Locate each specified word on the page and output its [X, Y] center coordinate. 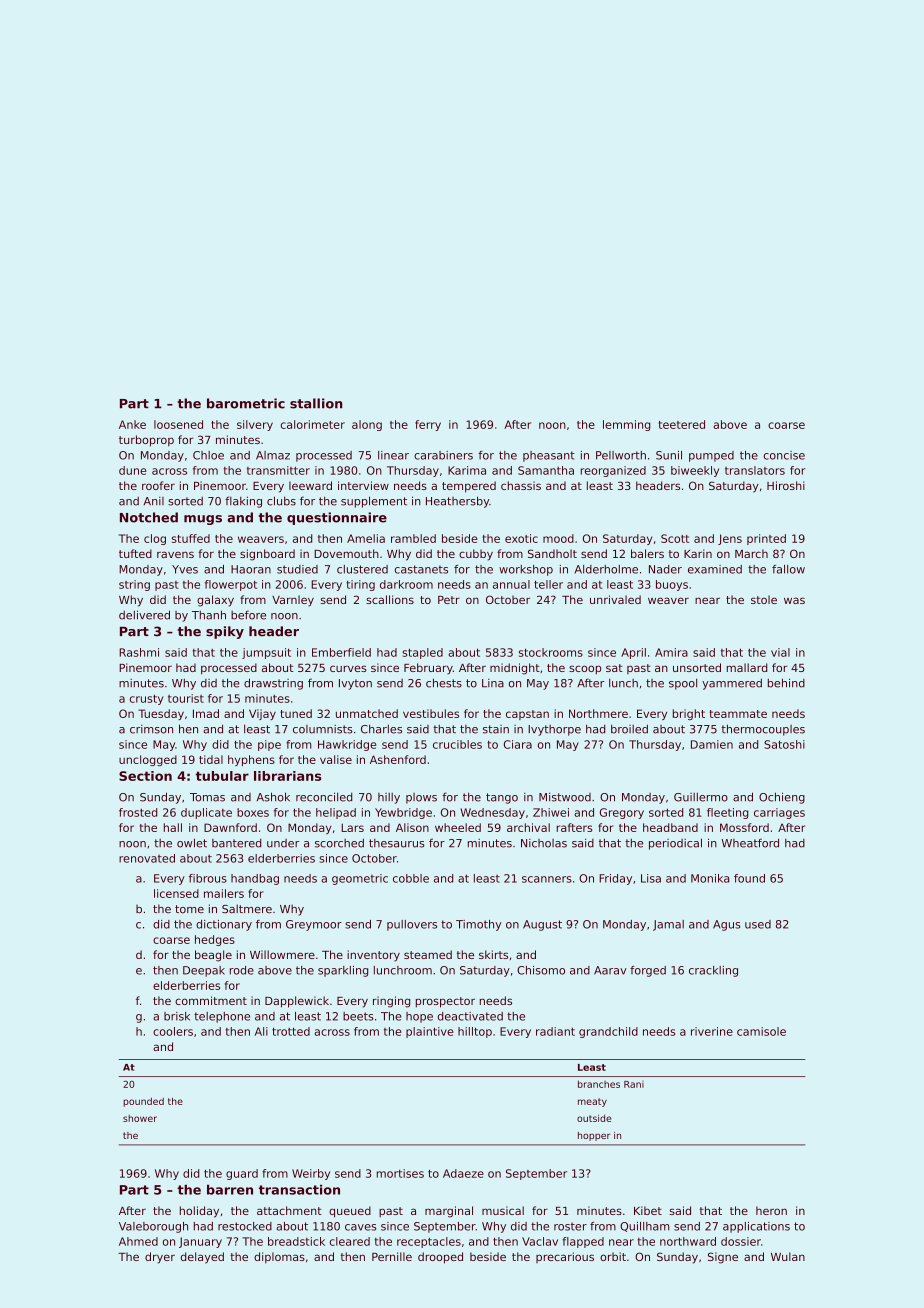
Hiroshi [786, 485]
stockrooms [551, 652]
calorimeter [313, 424]
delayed [202, 1258]
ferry [428, 425]
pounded [143, 1102]
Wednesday [492, 813]
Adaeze [463, 1173]
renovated [147, 858]
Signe [723, 1258]
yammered [732, 684]
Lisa [651, 878]
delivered [144, 615]
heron [771, 1210]
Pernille [392, 1256]
